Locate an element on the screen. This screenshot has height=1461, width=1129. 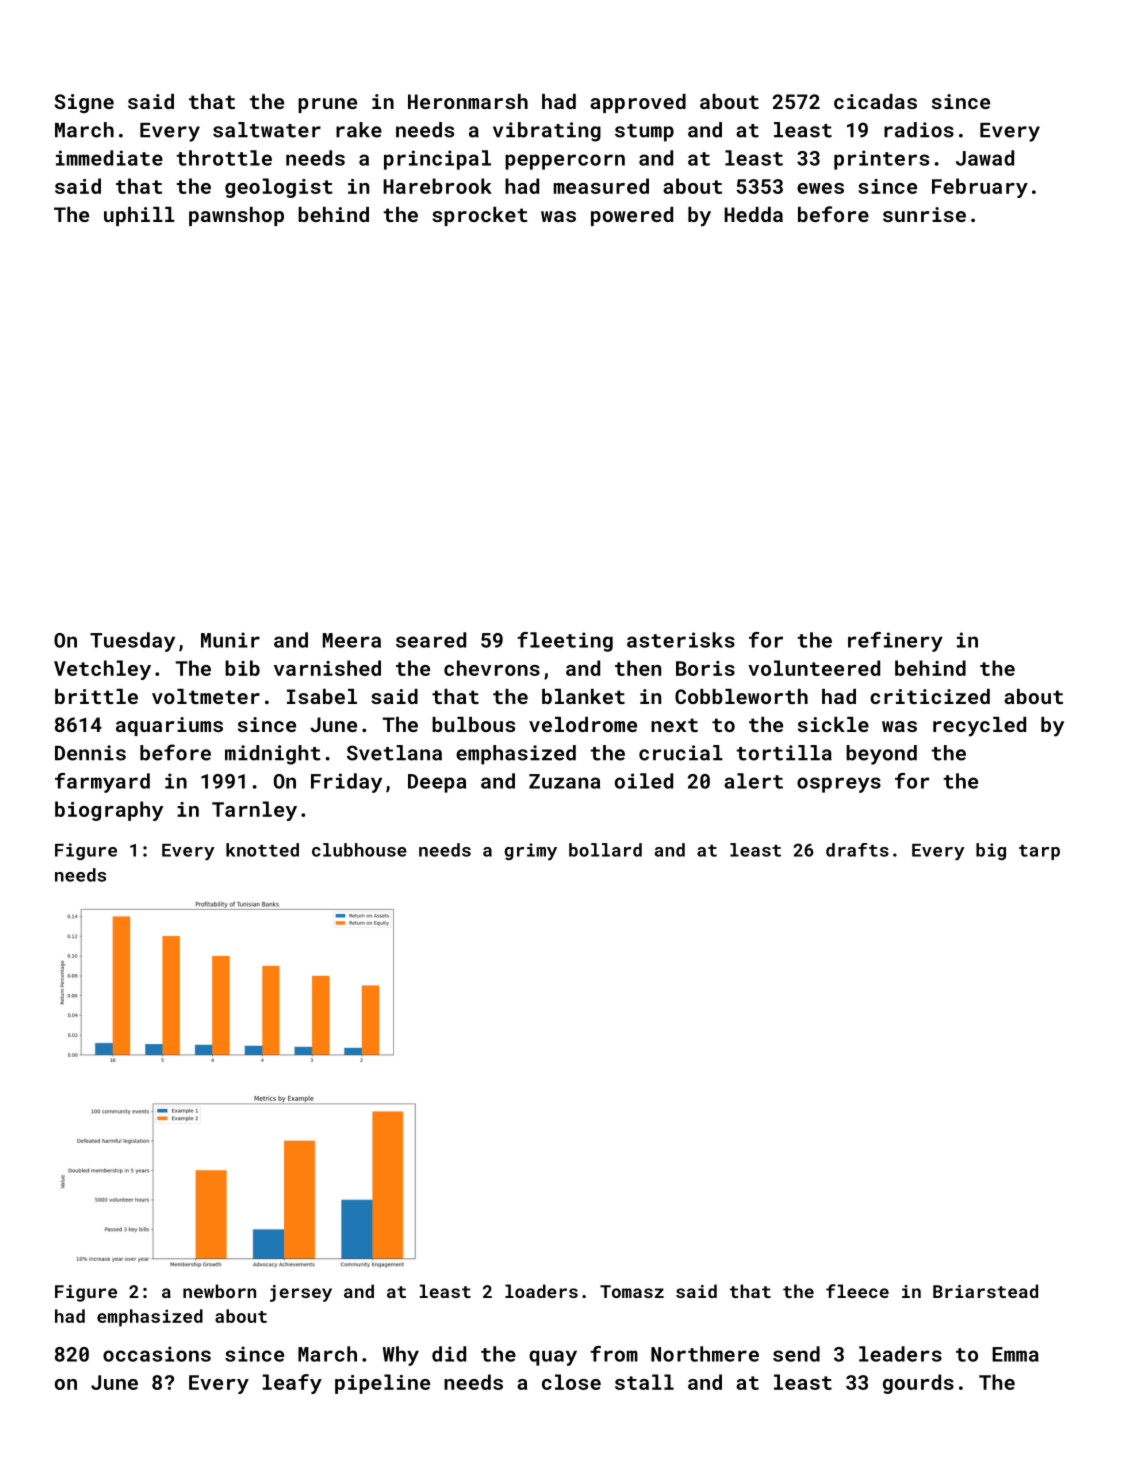
farmyard is located at coordinates (102, 783).
